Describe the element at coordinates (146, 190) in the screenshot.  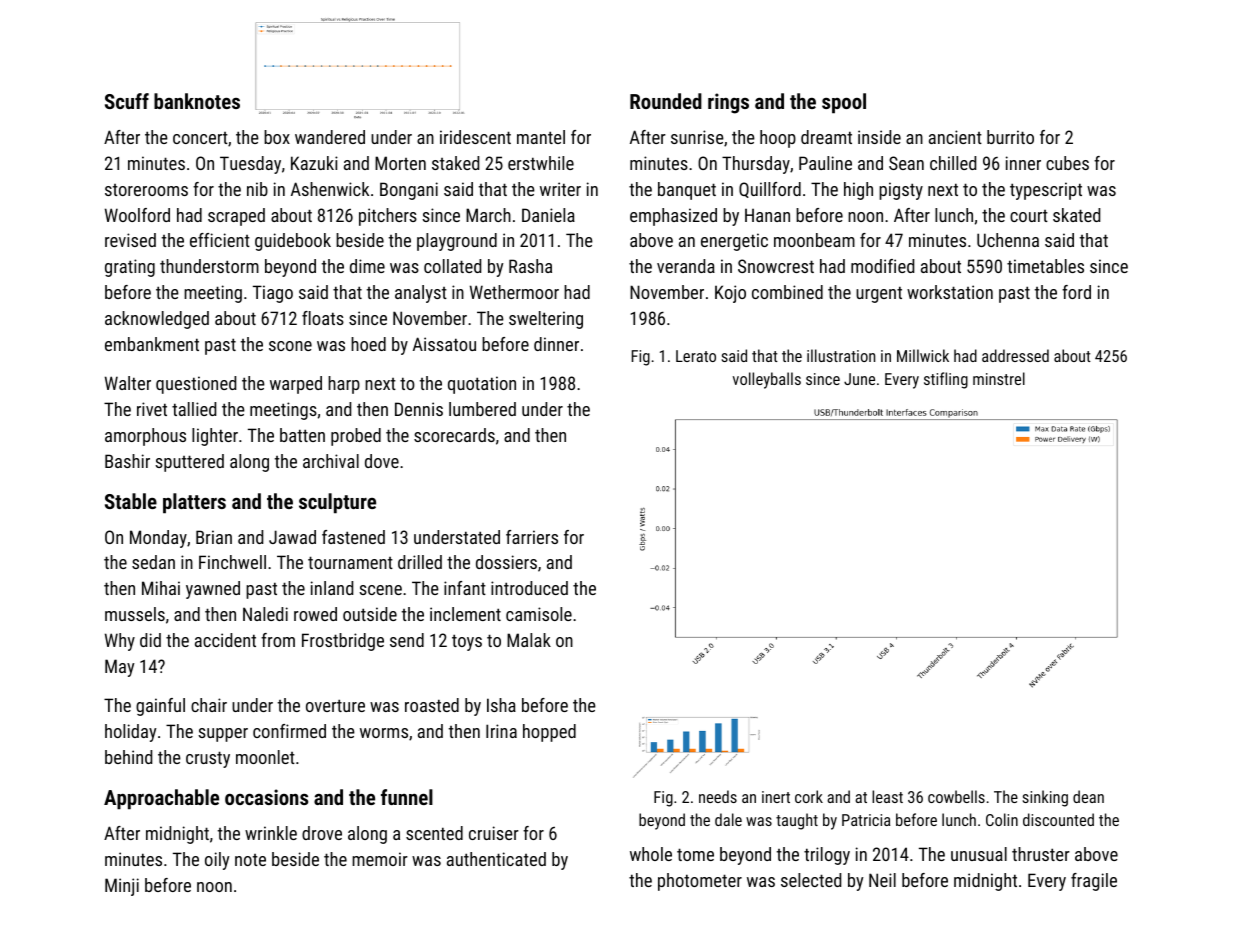
I see `storerooms` at that location.
